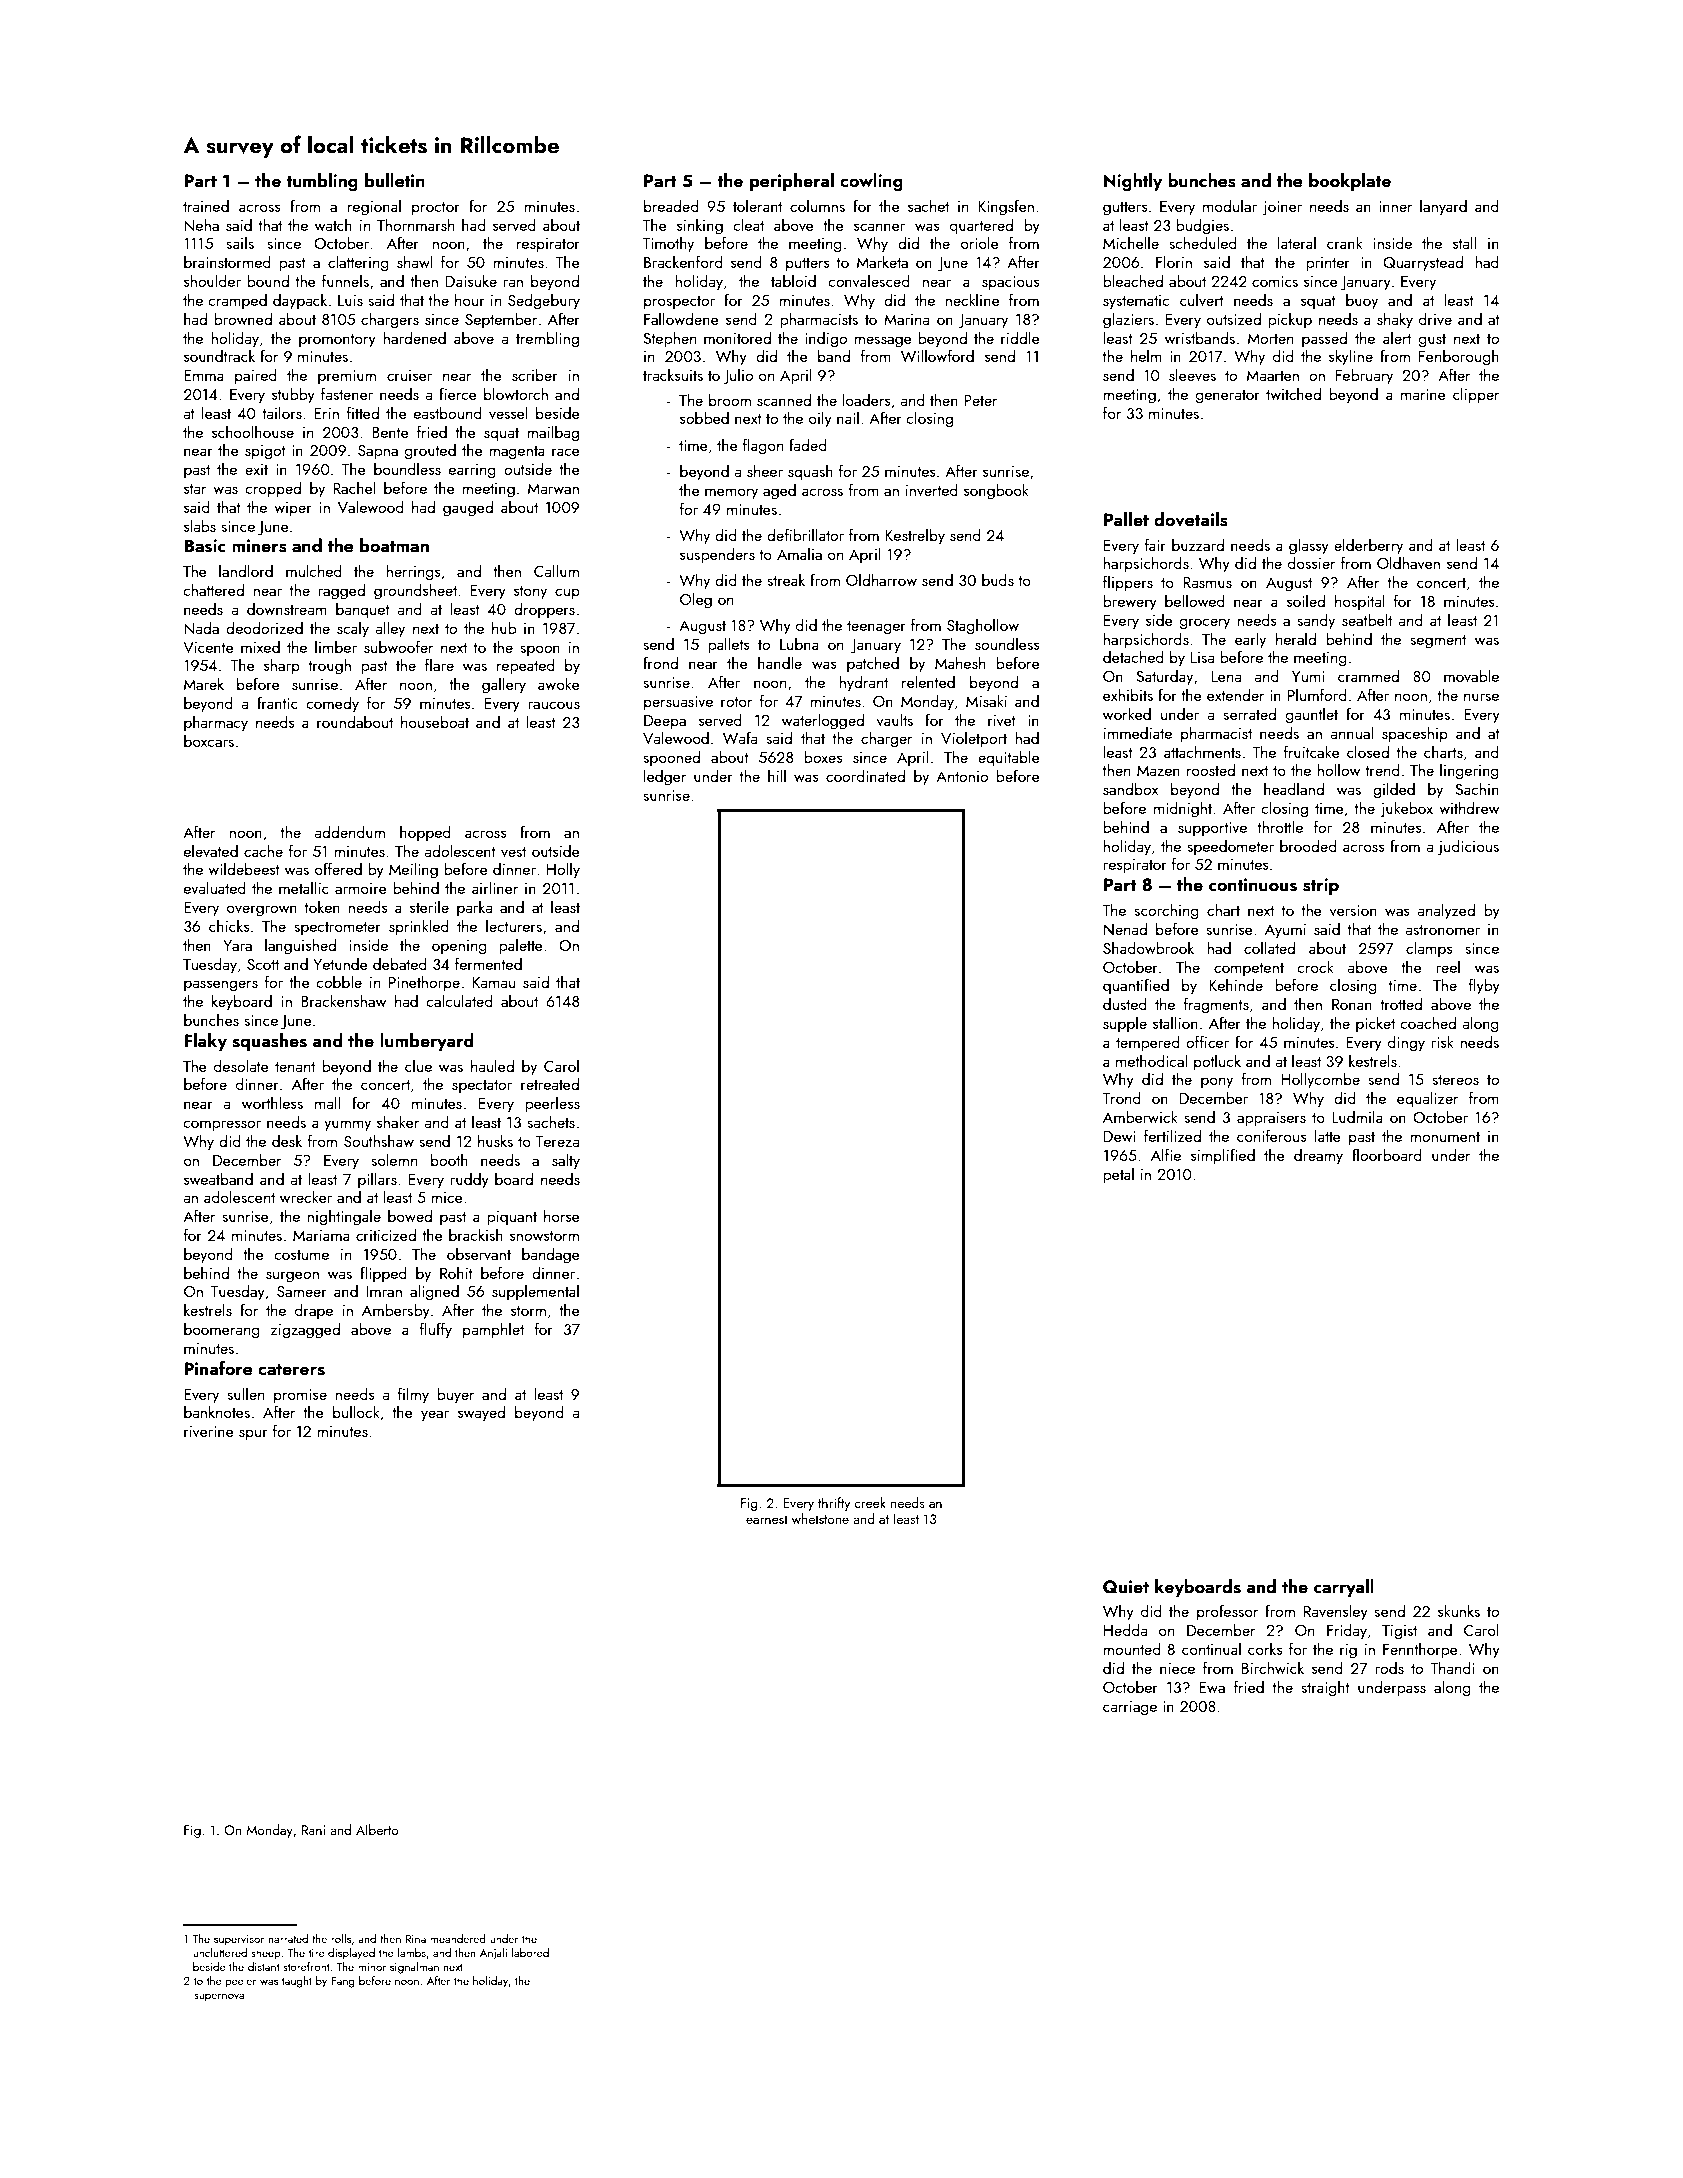 The height and width of the image is (2178, 1683). I want to click on crock, so click(1315, 966).
